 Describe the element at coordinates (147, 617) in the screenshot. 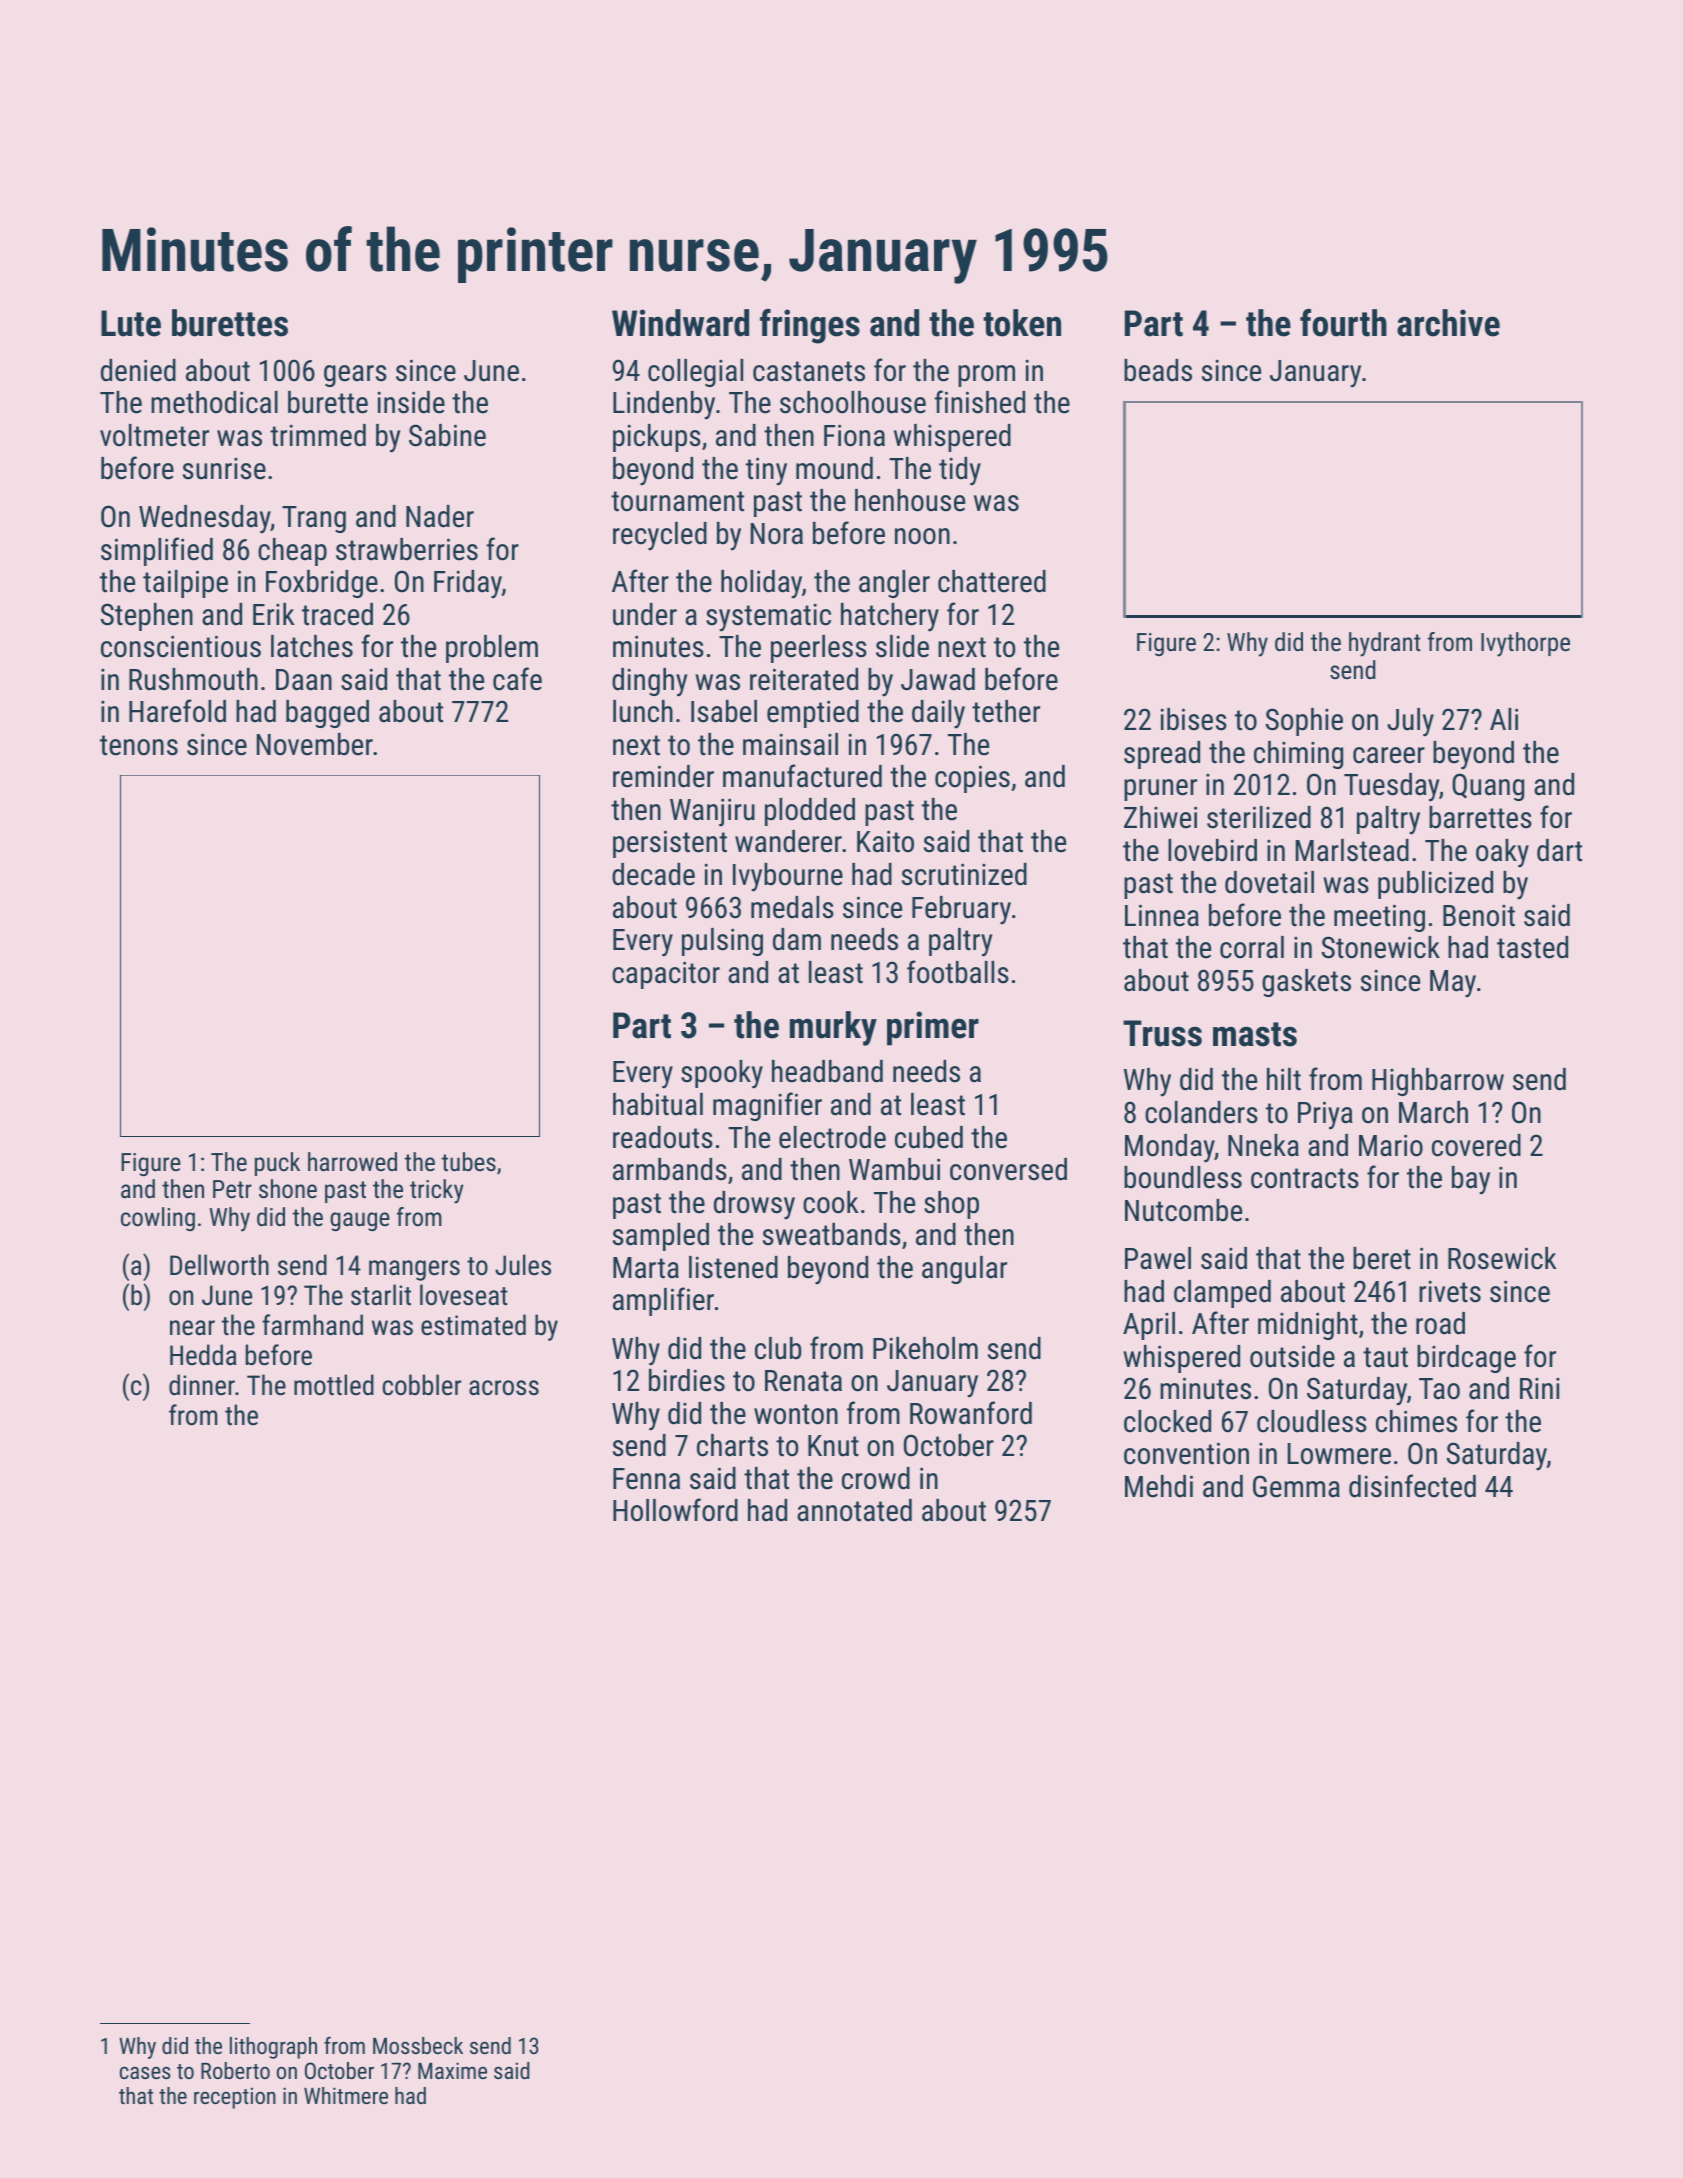

I see `Stephen` at that location.
